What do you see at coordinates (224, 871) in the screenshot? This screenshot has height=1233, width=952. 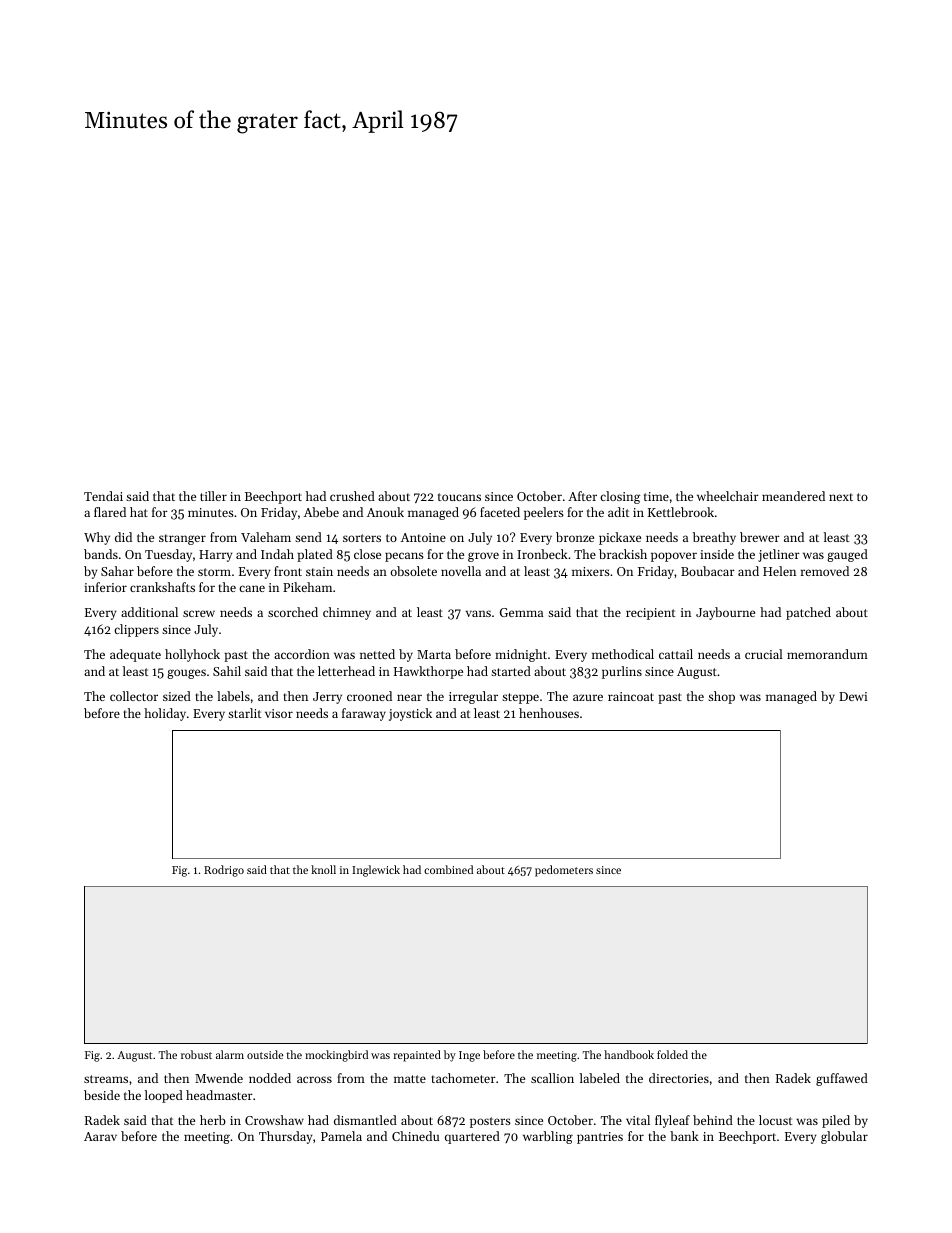 I see `Rodrigo` at bounding box center [224, 871].
